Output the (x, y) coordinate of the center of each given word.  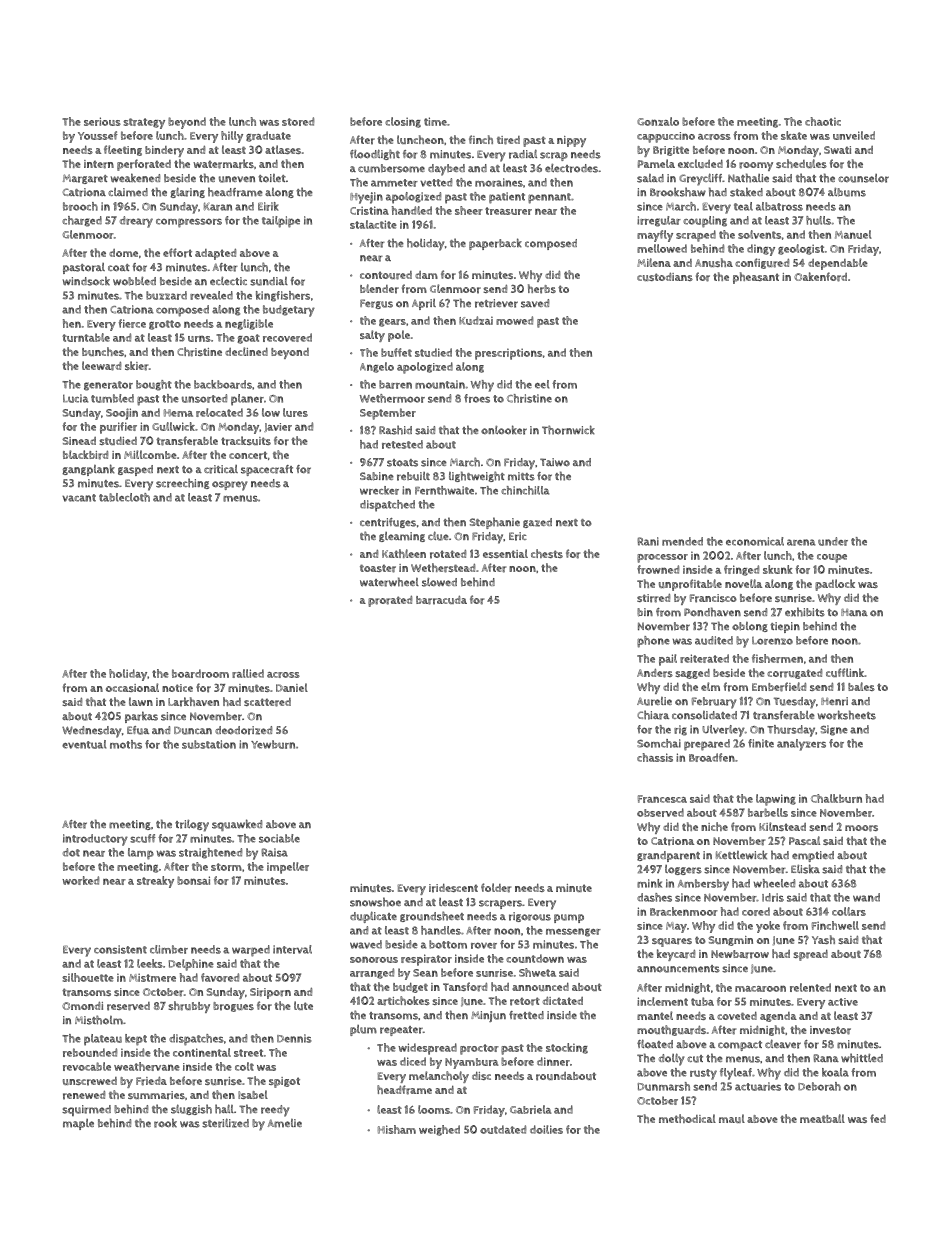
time (435, 121)
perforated (144, 165)
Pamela (656, 163)
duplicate (373, 917)
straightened (210, 853)
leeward (101, 366)
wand (866, 897)
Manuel (853, 234)
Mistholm (99, 1020)
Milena (654, 262)
